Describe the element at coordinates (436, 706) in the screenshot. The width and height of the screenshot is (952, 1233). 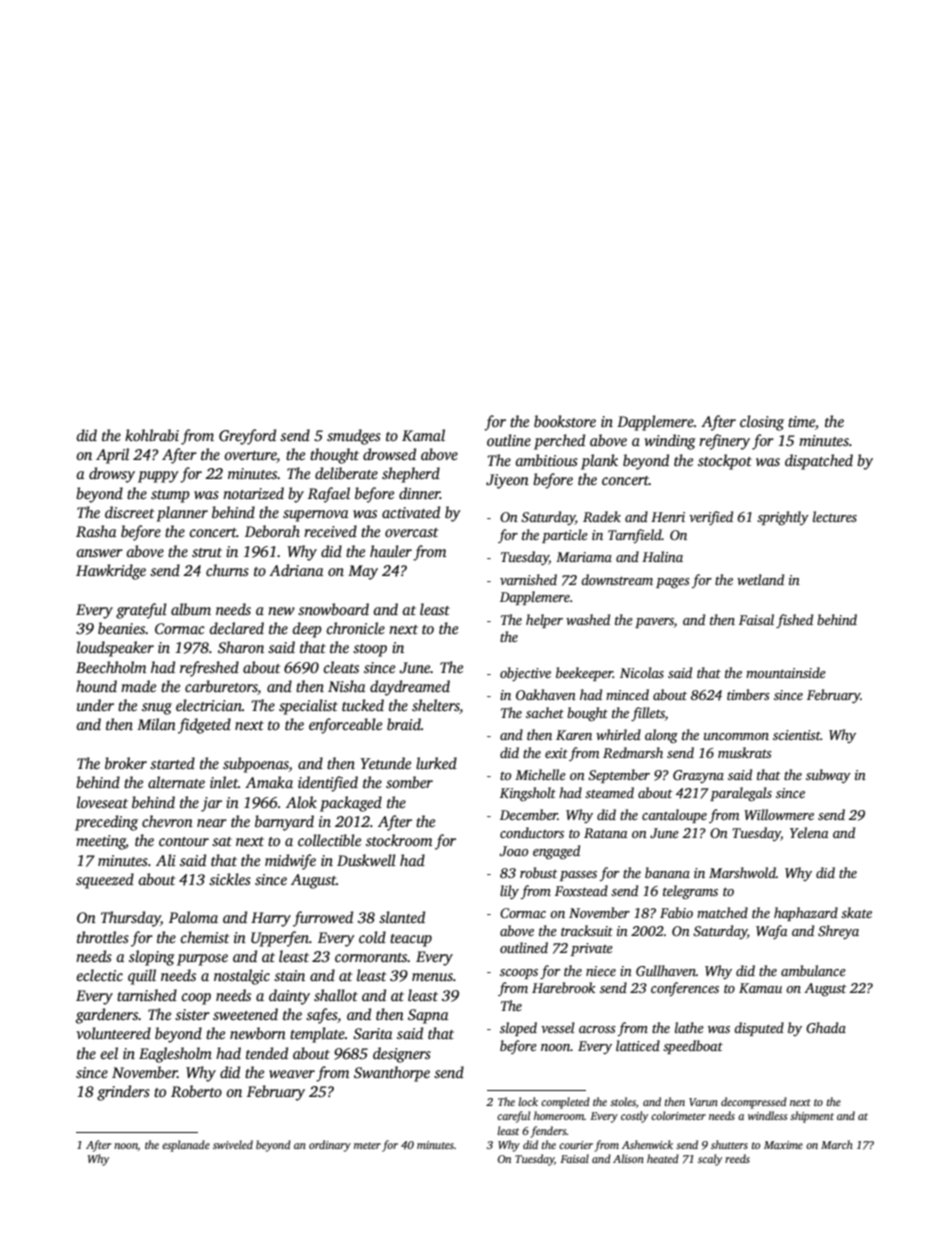
I see `shelters` at that location.
